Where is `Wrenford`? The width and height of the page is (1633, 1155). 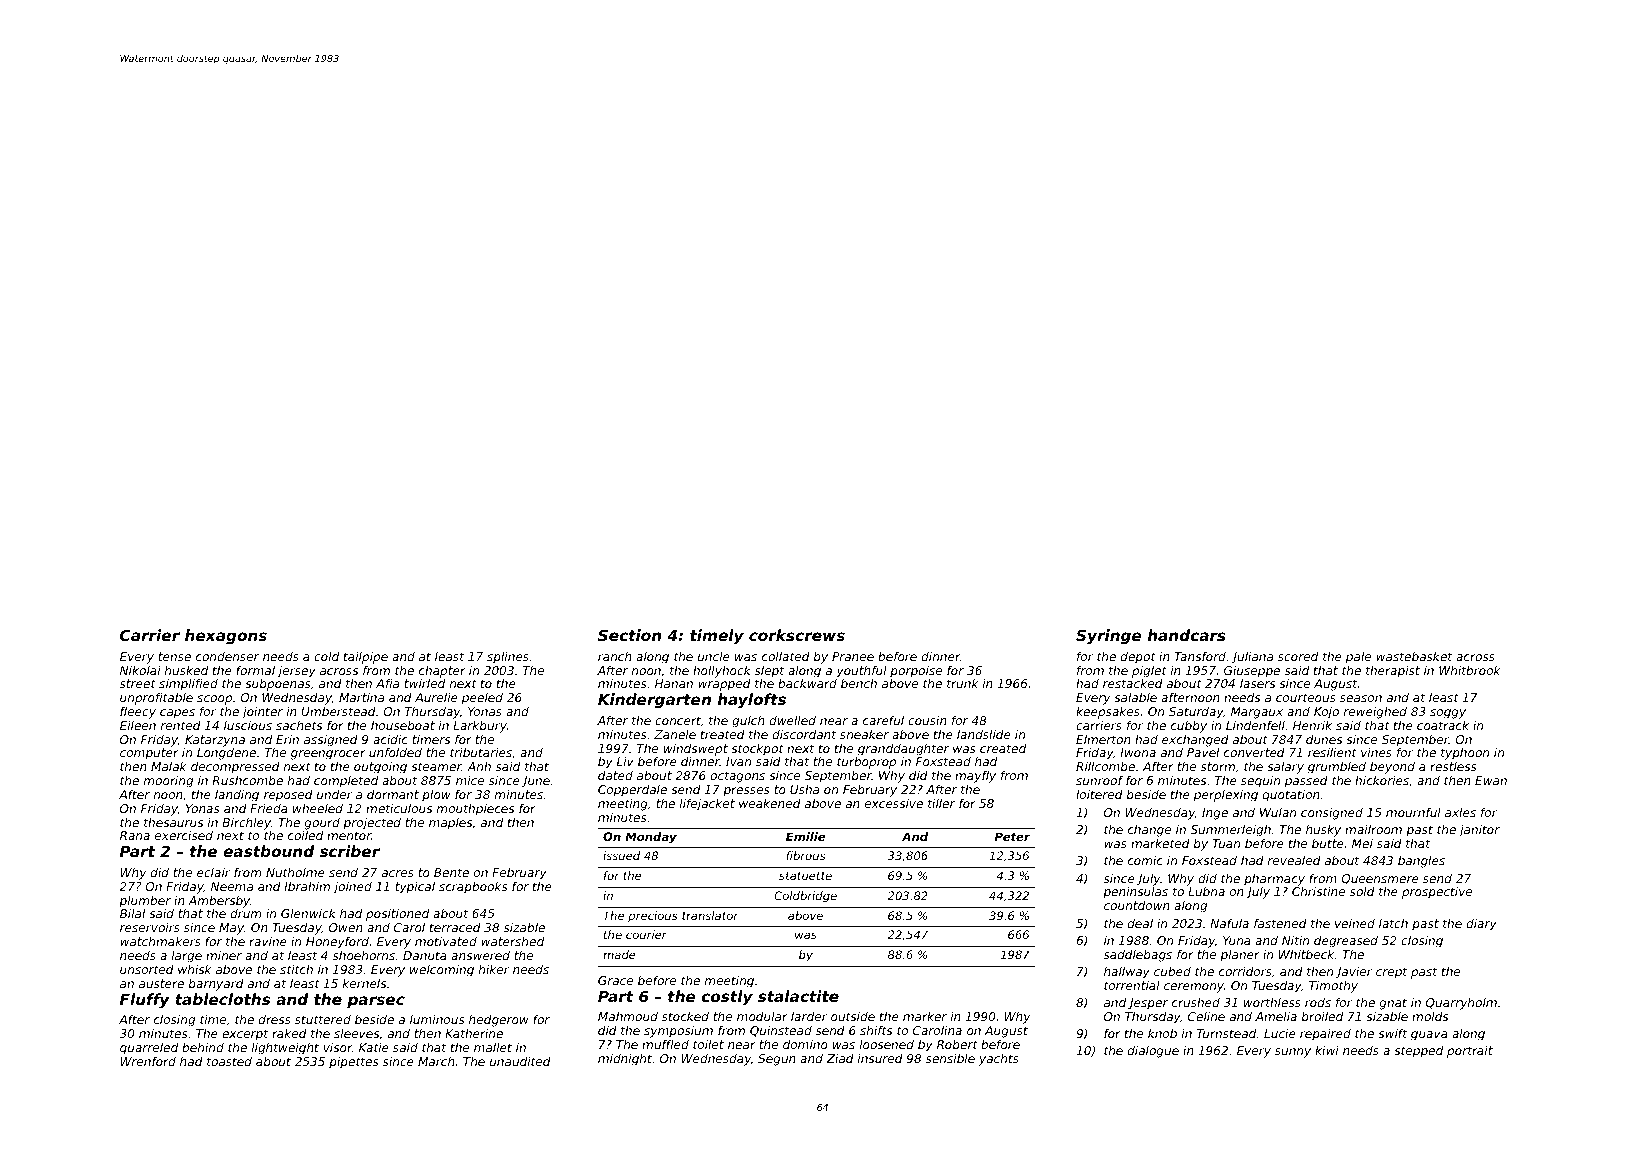 Wrenford is located at coordinates (148, 1061).
